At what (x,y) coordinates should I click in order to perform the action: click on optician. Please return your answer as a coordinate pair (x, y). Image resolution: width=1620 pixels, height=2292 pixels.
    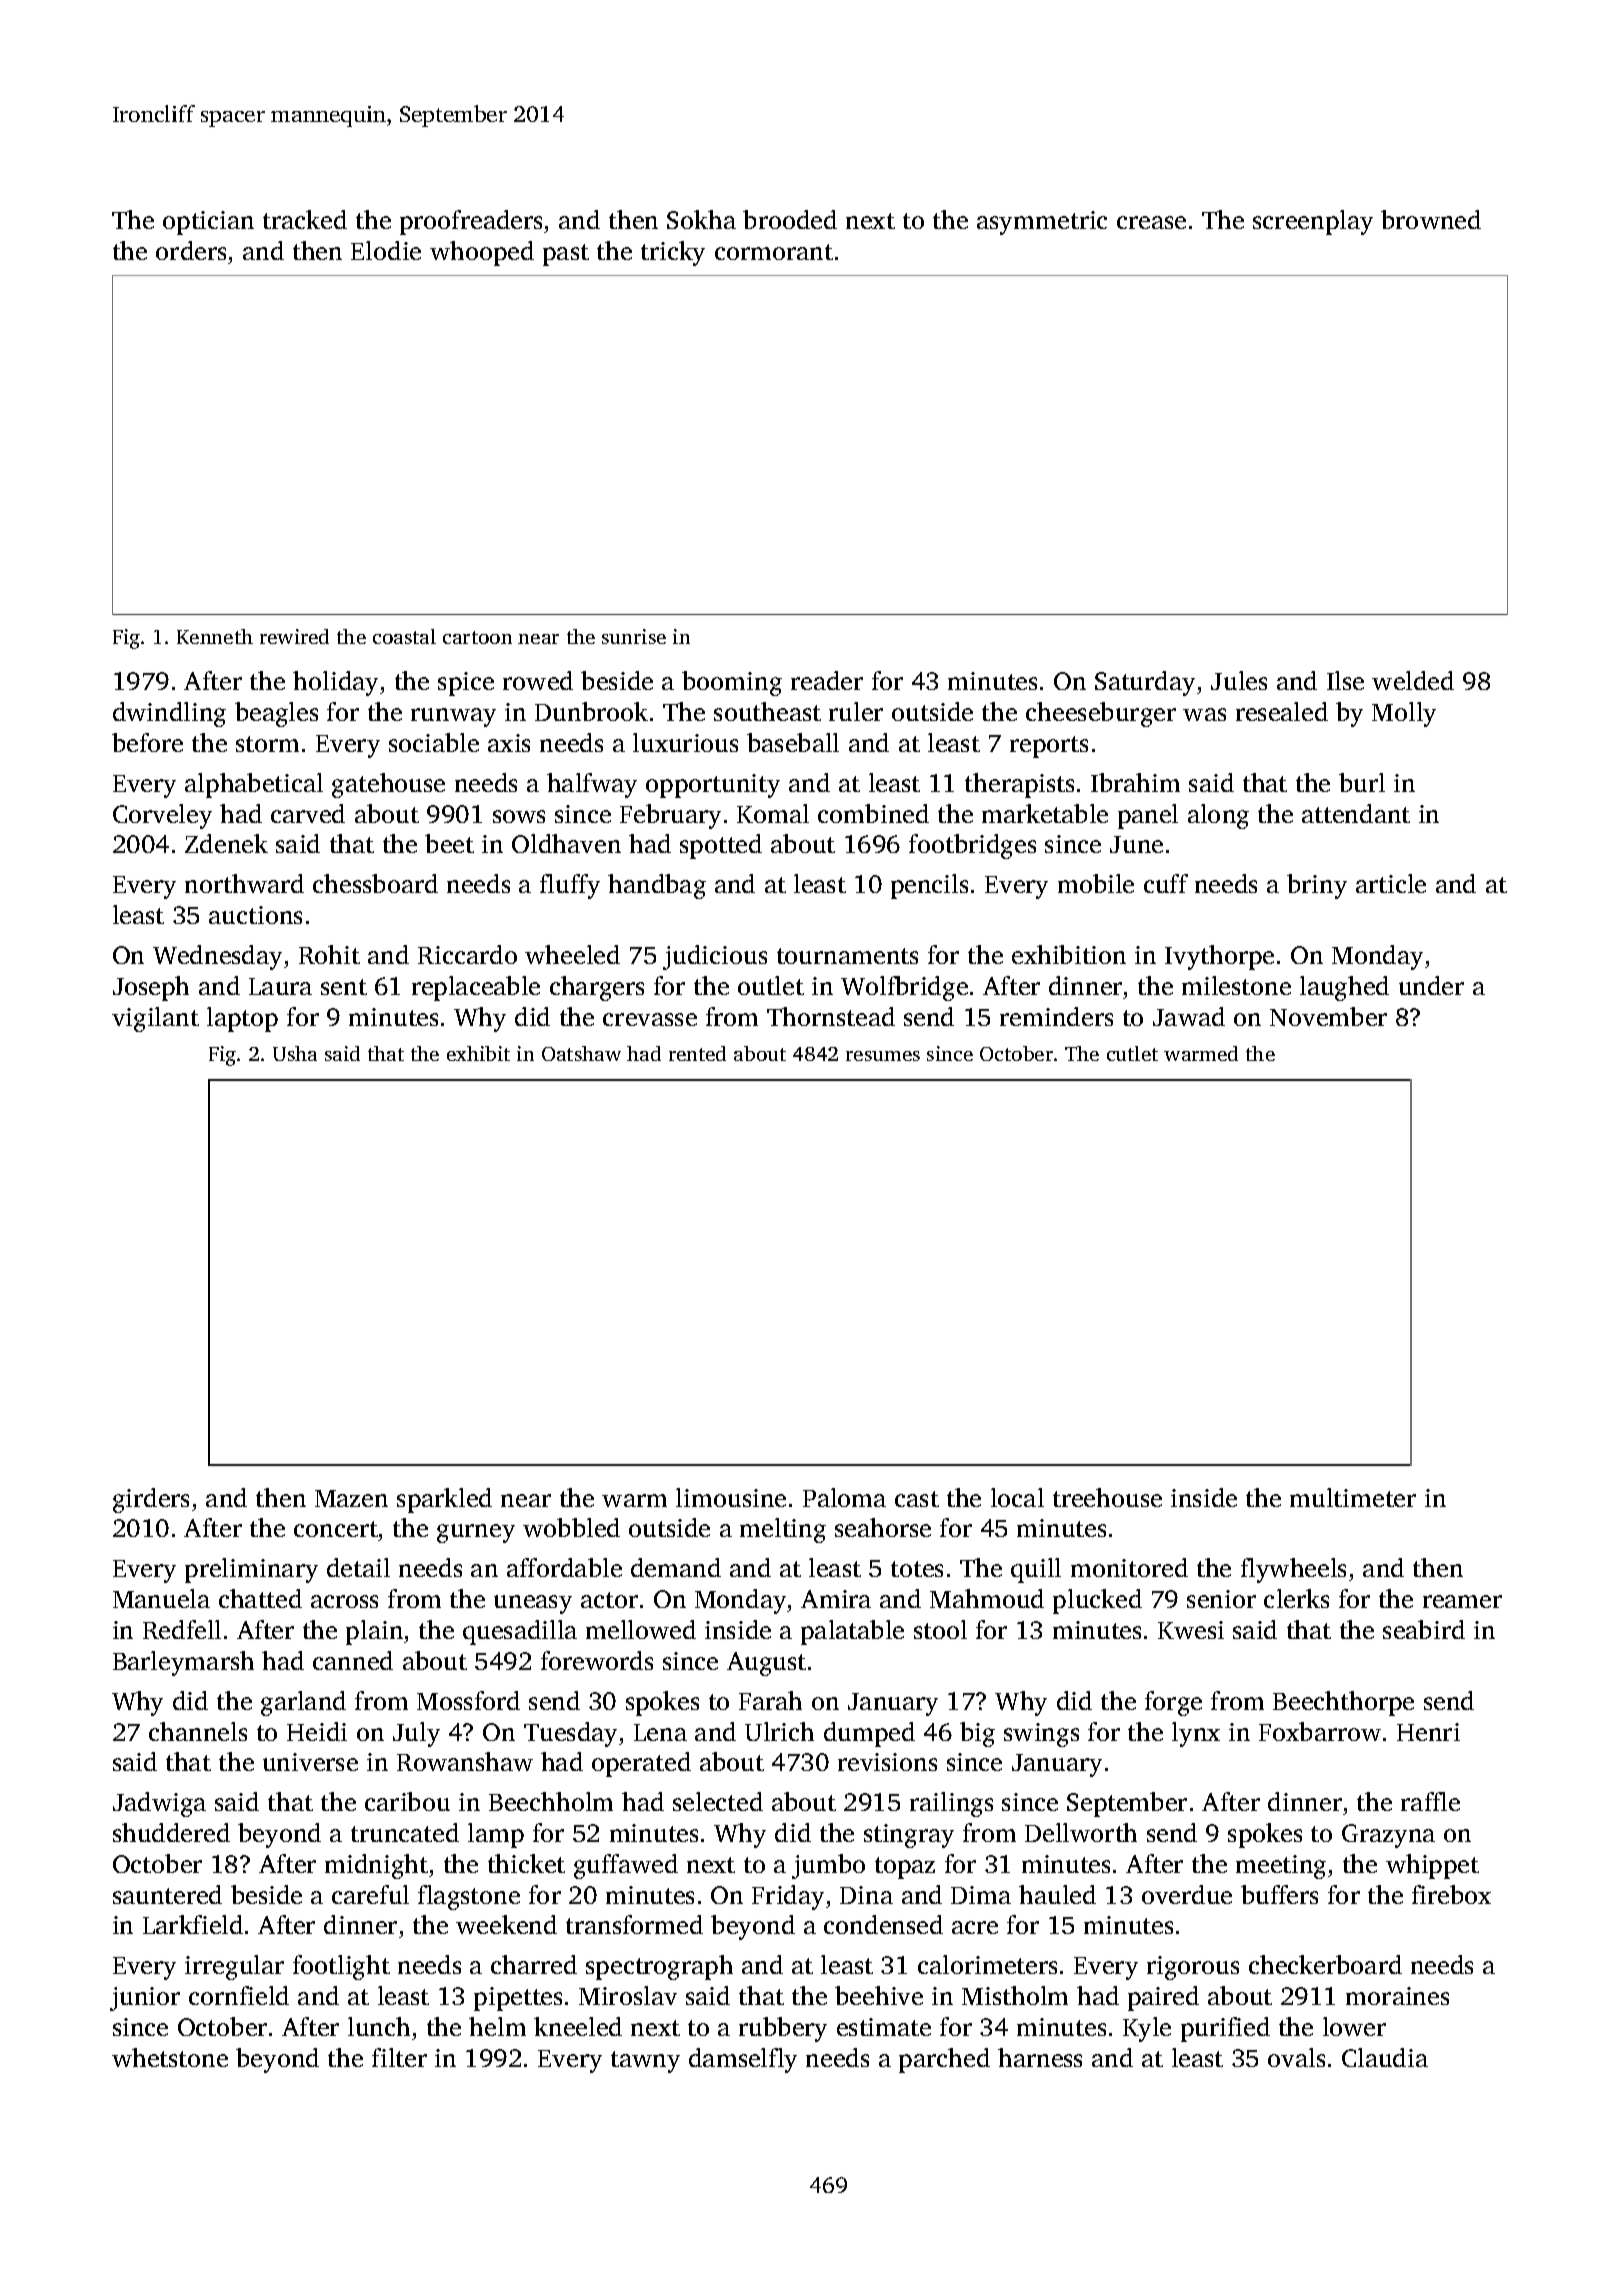
    Looking at the image, I should click on (208, 223).
